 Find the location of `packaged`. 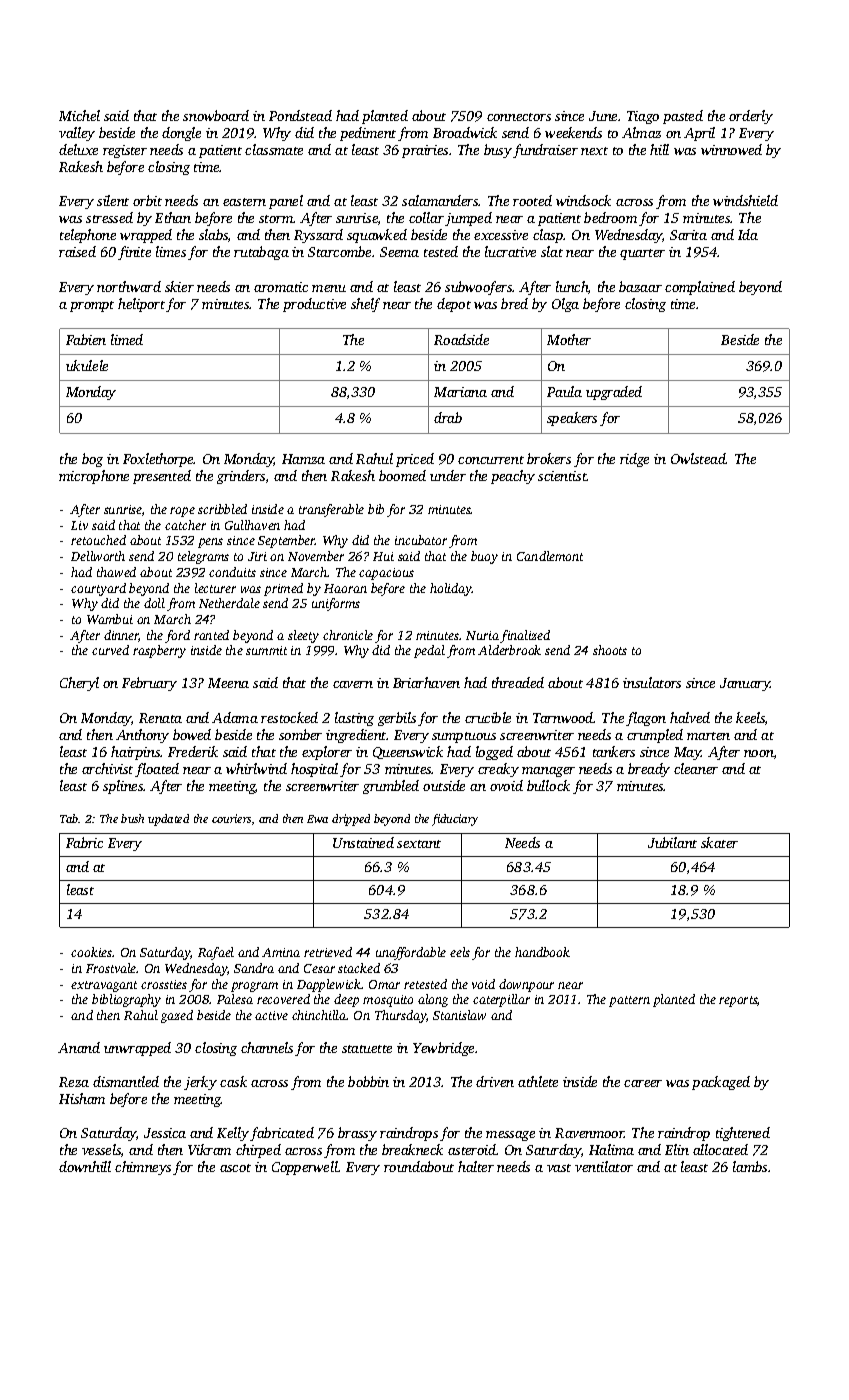

packaged is located at coordinates (721, 1083).
